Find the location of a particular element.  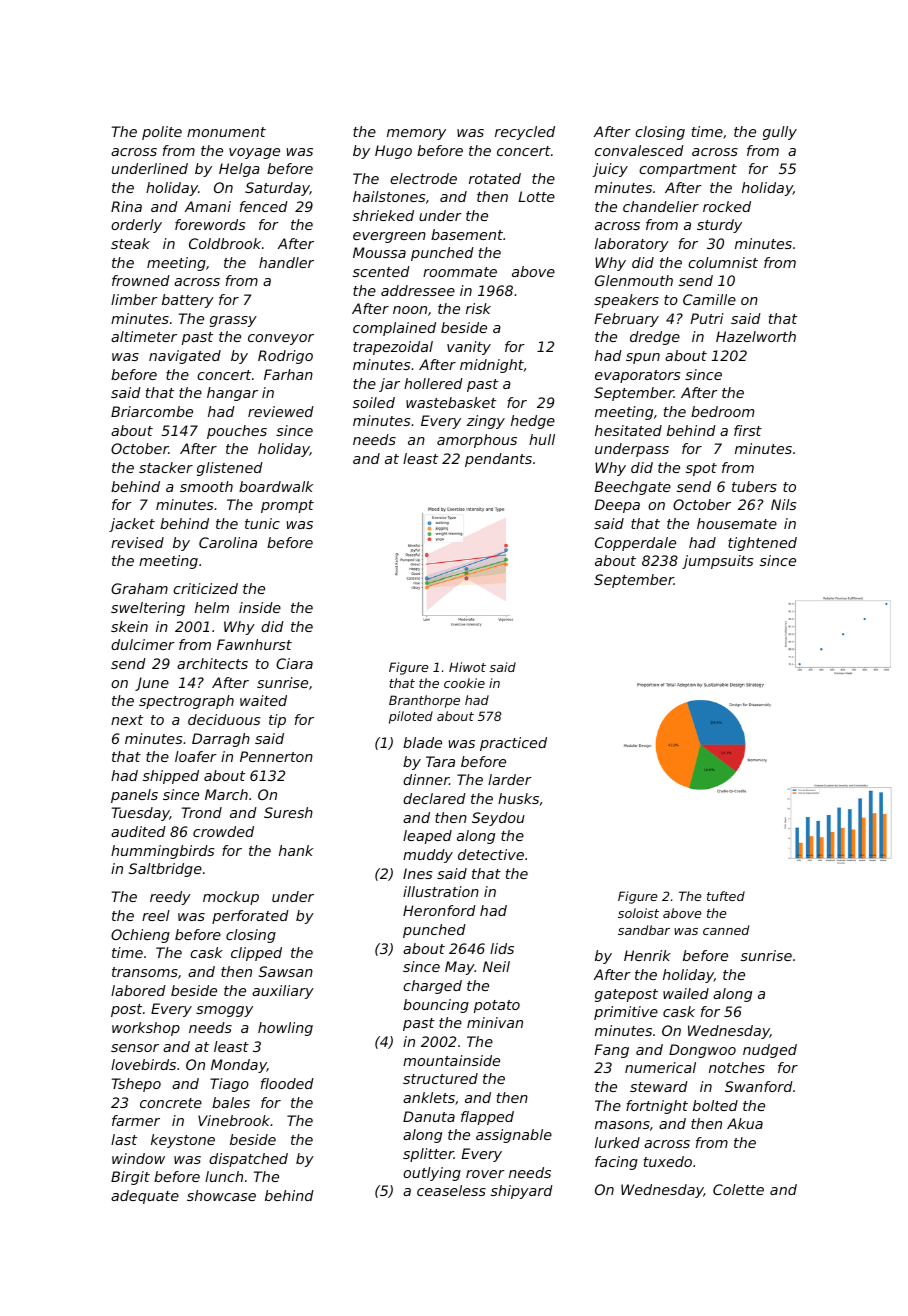

primitive is located at coordinates (626, 1013).
